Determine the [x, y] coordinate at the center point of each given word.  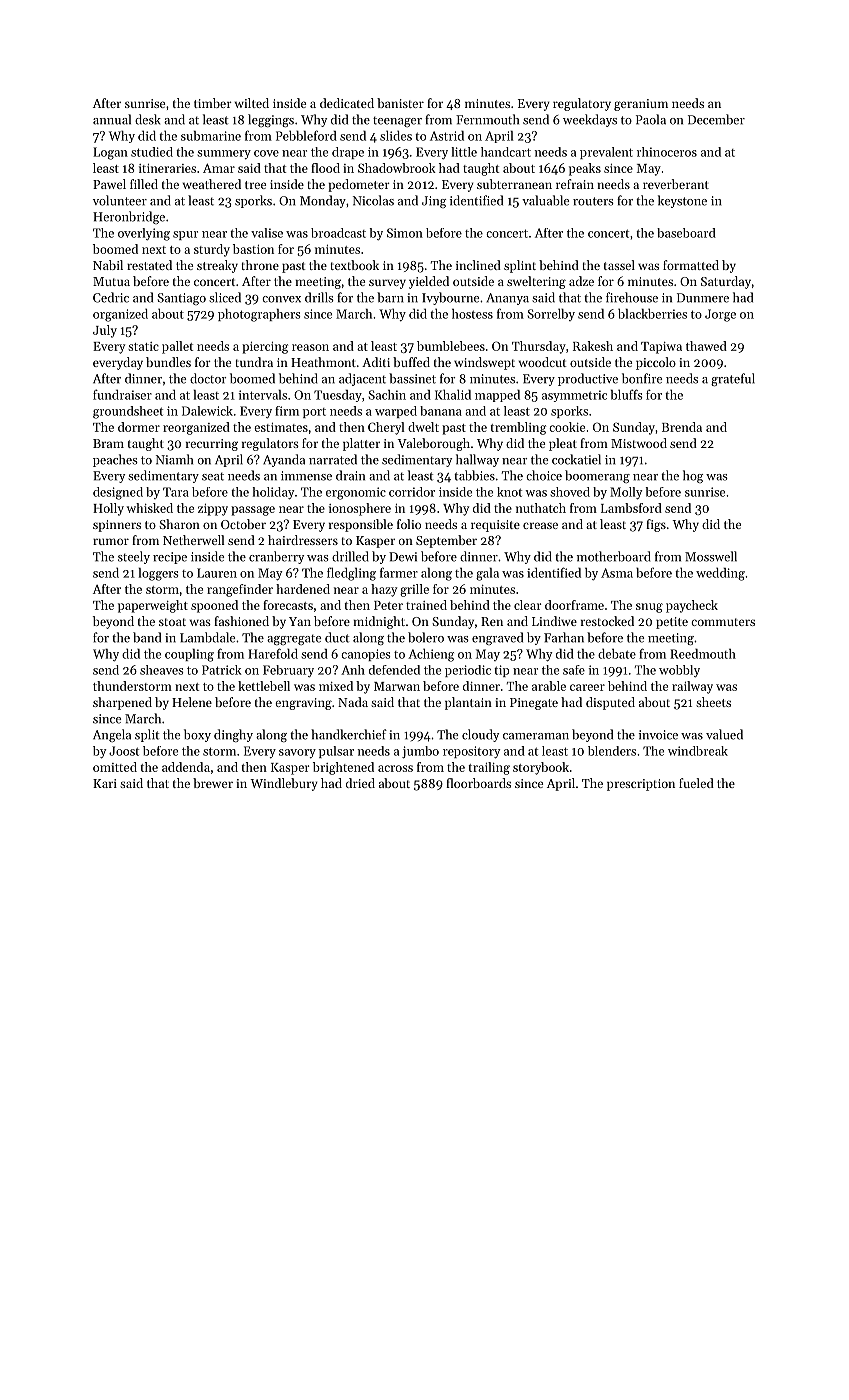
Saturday [726, 282]
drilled [350, 556]
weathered [211, 184]
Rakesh [593, 346]
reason [310, 347]
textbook [355, 265]
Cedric [111, 297]
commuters [723, 622]
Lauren [217, 573]
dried [360, 783]
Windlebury [283, 784]
